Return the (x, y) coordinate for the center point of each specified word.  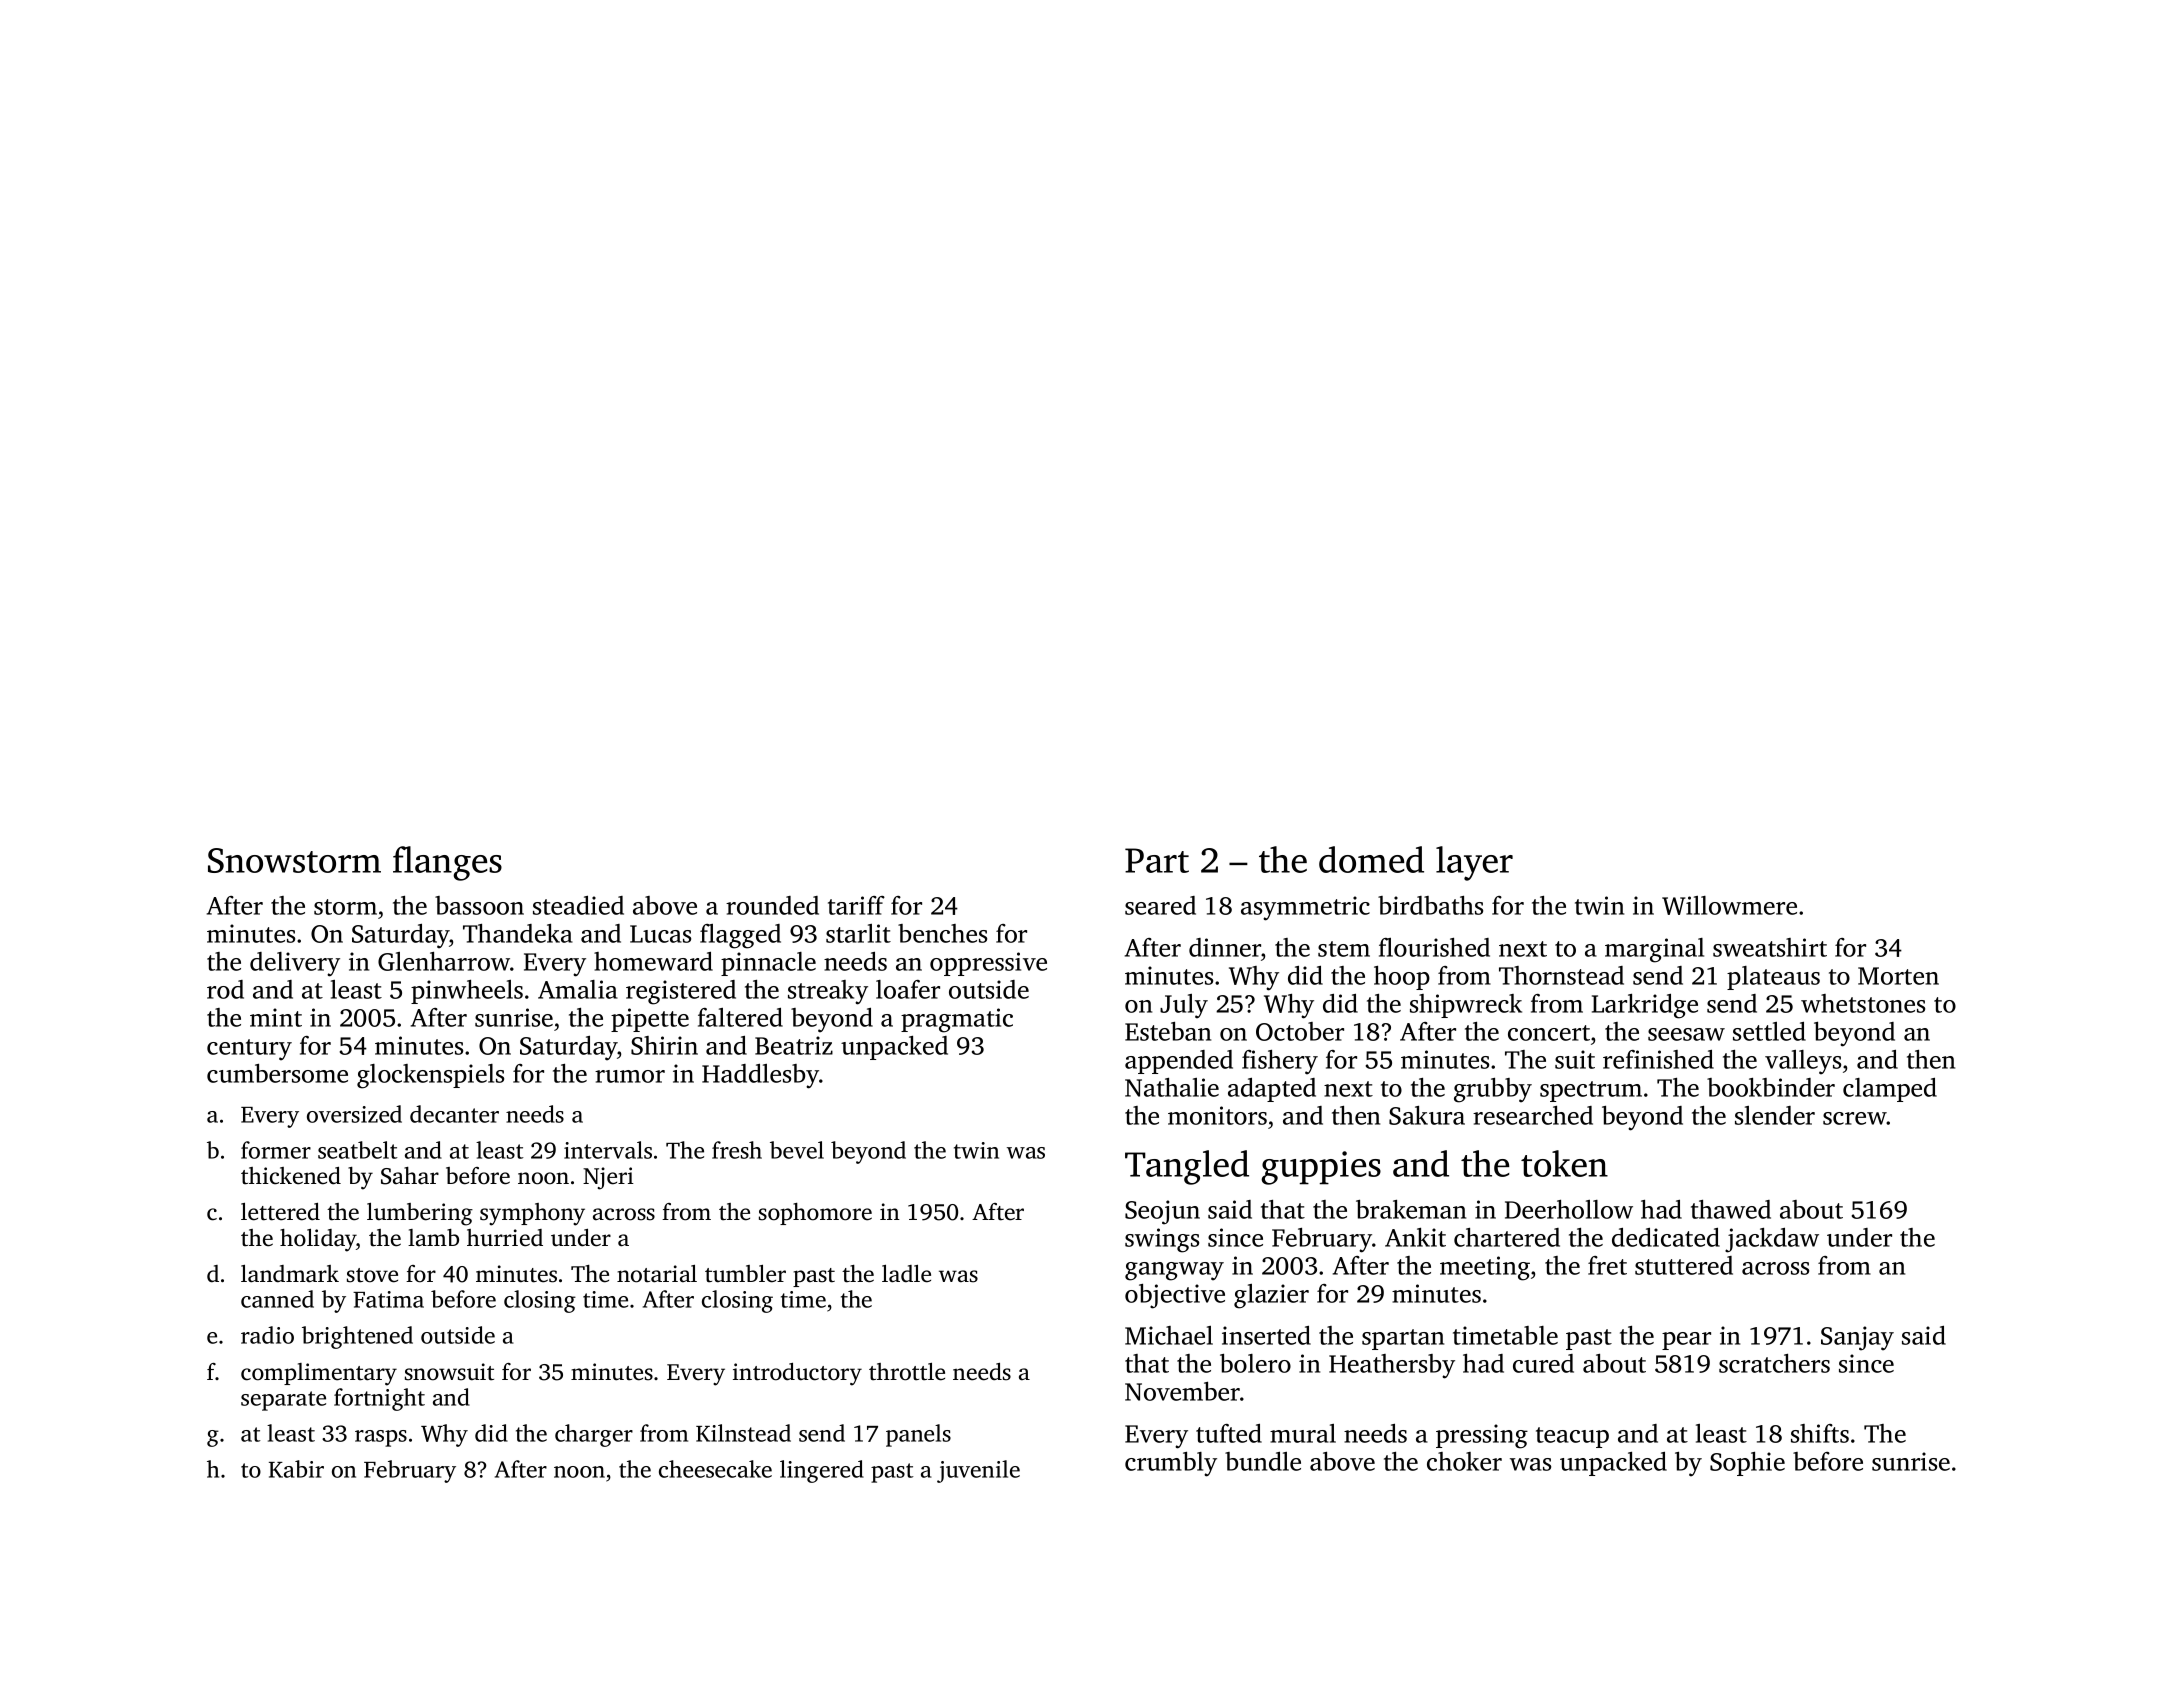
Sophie (1747, 1464)
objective (1175, 1296)
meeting (1485, 1268)
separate (283, 1401)
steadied (578, 905)
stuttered (1684, 1265)
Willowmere (1729, 905)
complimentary (319, 1374)
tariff (856, 905)
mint (276, 1017)
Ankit (1415, 1237)
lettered (280, 1212)
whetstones (1863, 1003)
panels (918, 1435)
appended (1179, 1062)
